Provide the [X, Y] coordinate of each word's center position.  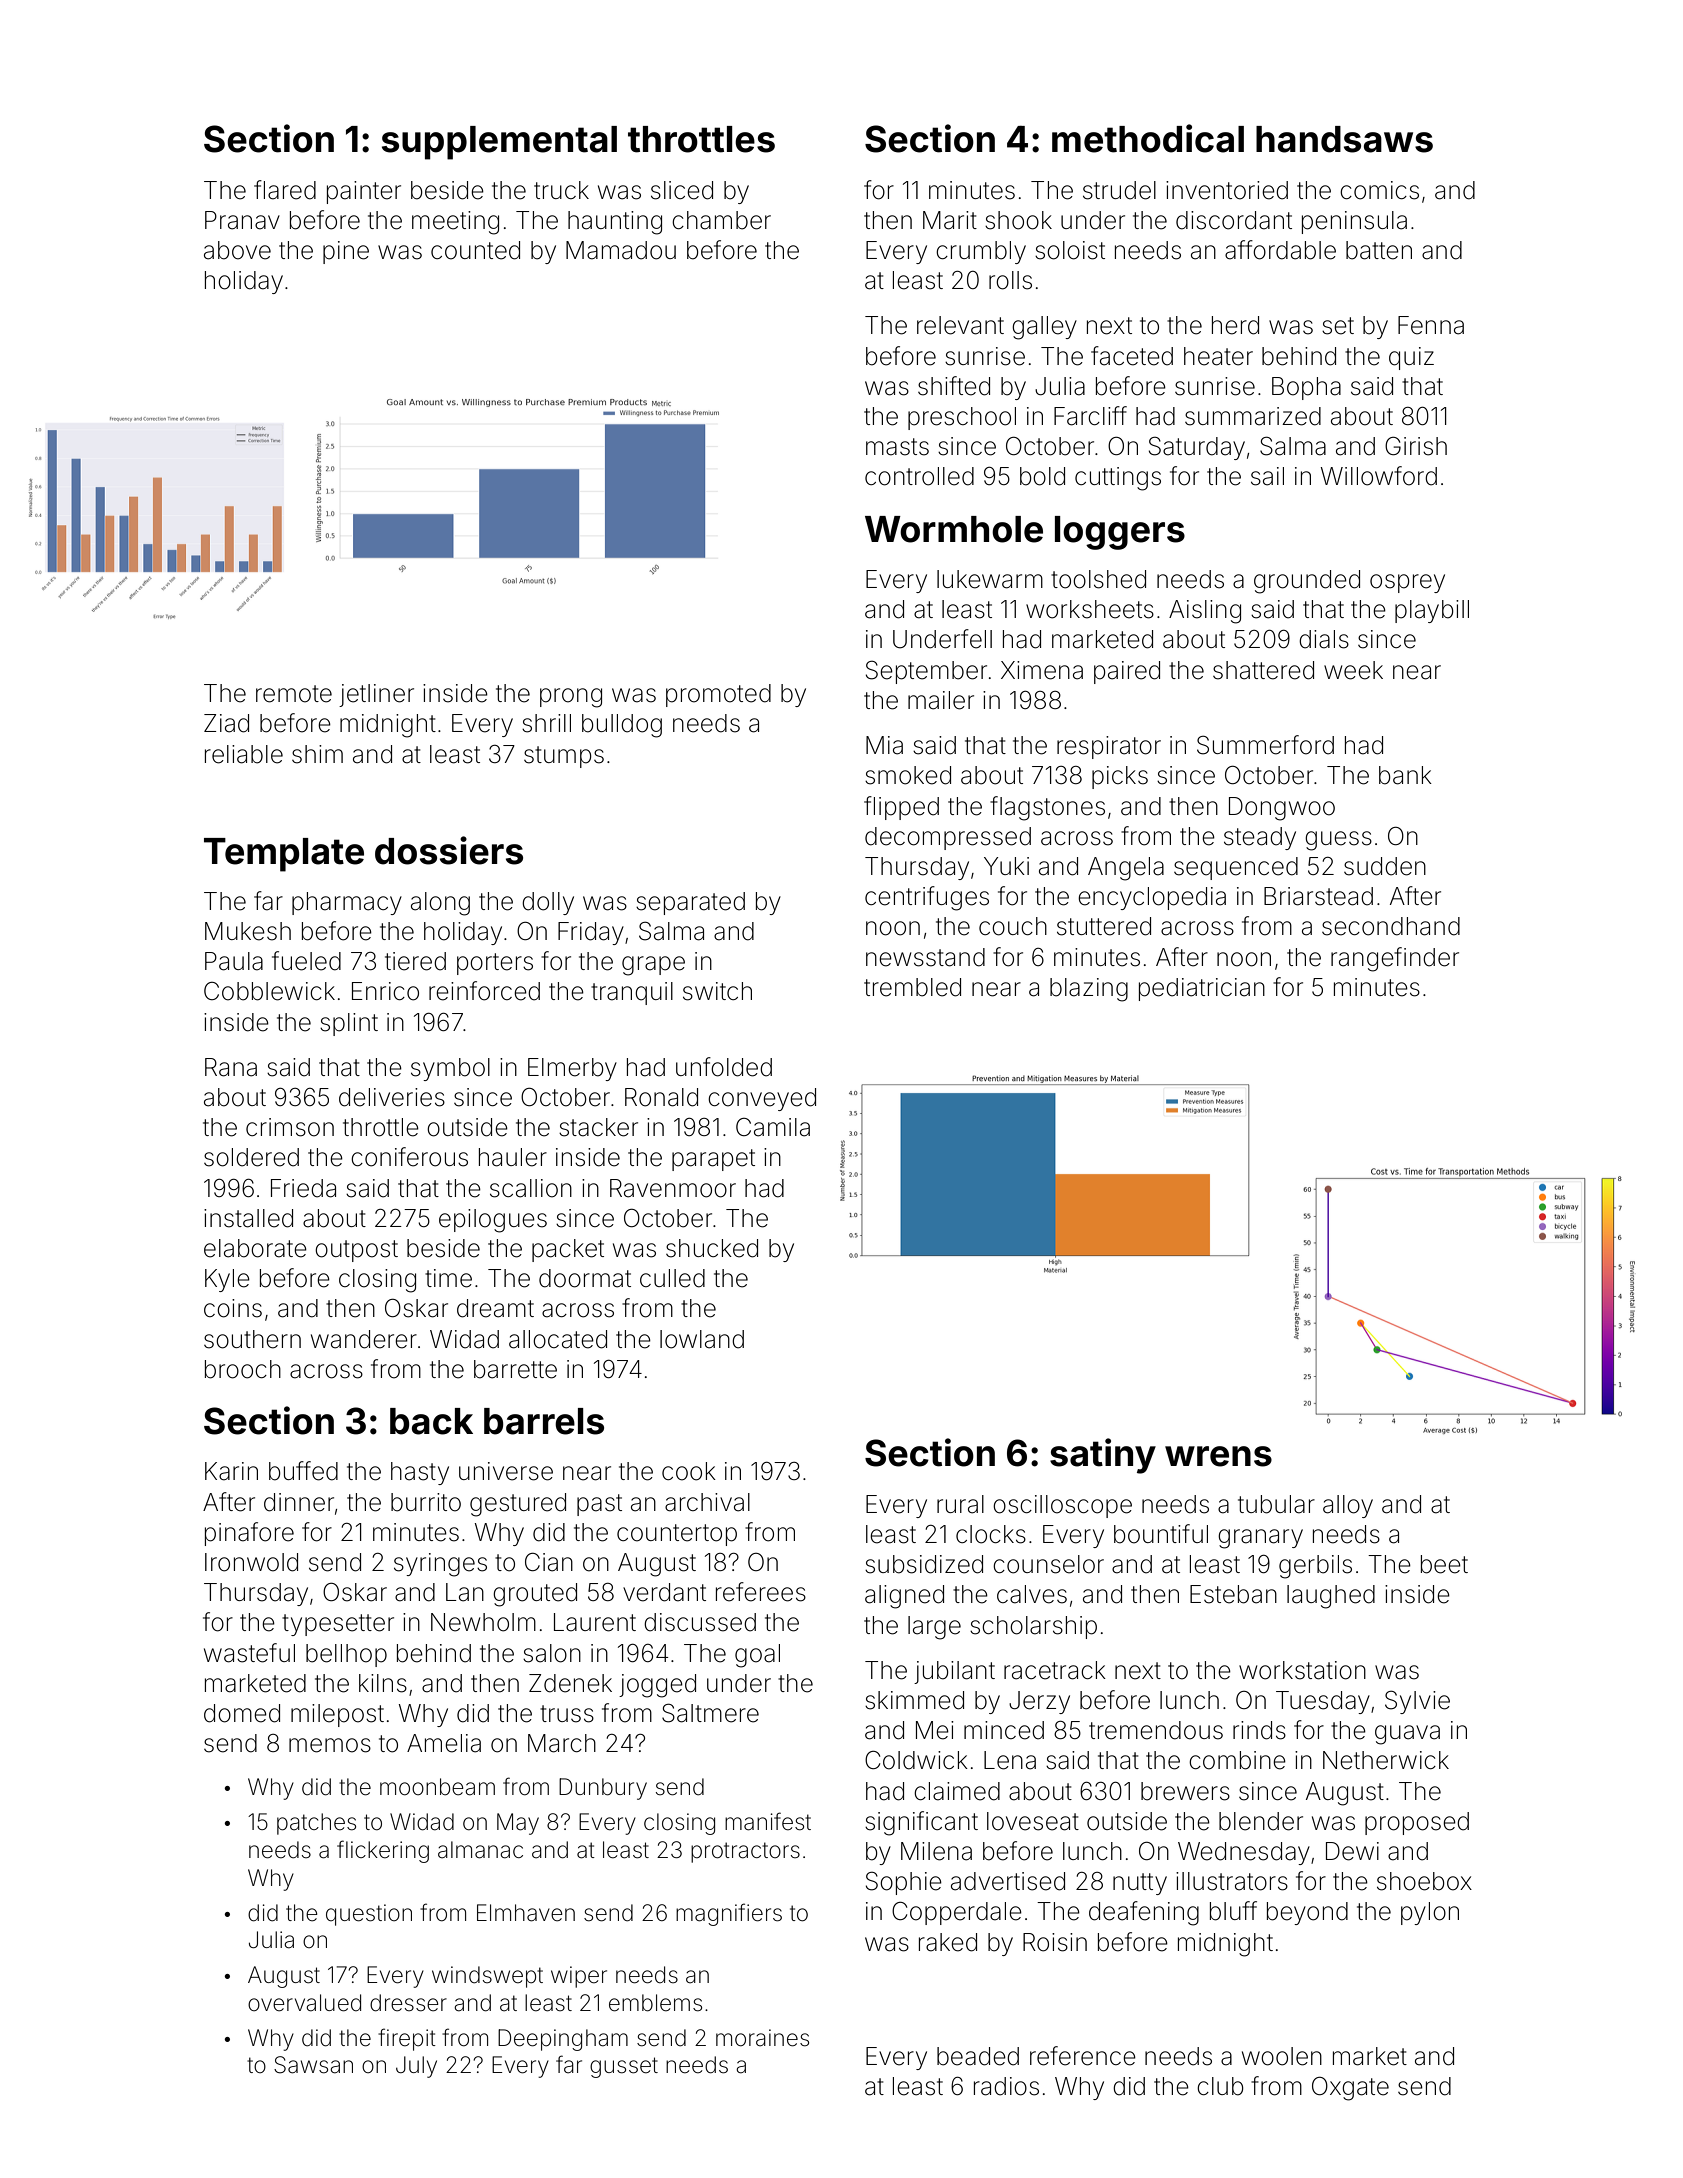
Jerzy [1039, 1702]
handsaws [1344, 139]
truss [567, 1714]
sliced [682, 190]
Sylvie [1417, 1702]
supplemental [499, 143]
